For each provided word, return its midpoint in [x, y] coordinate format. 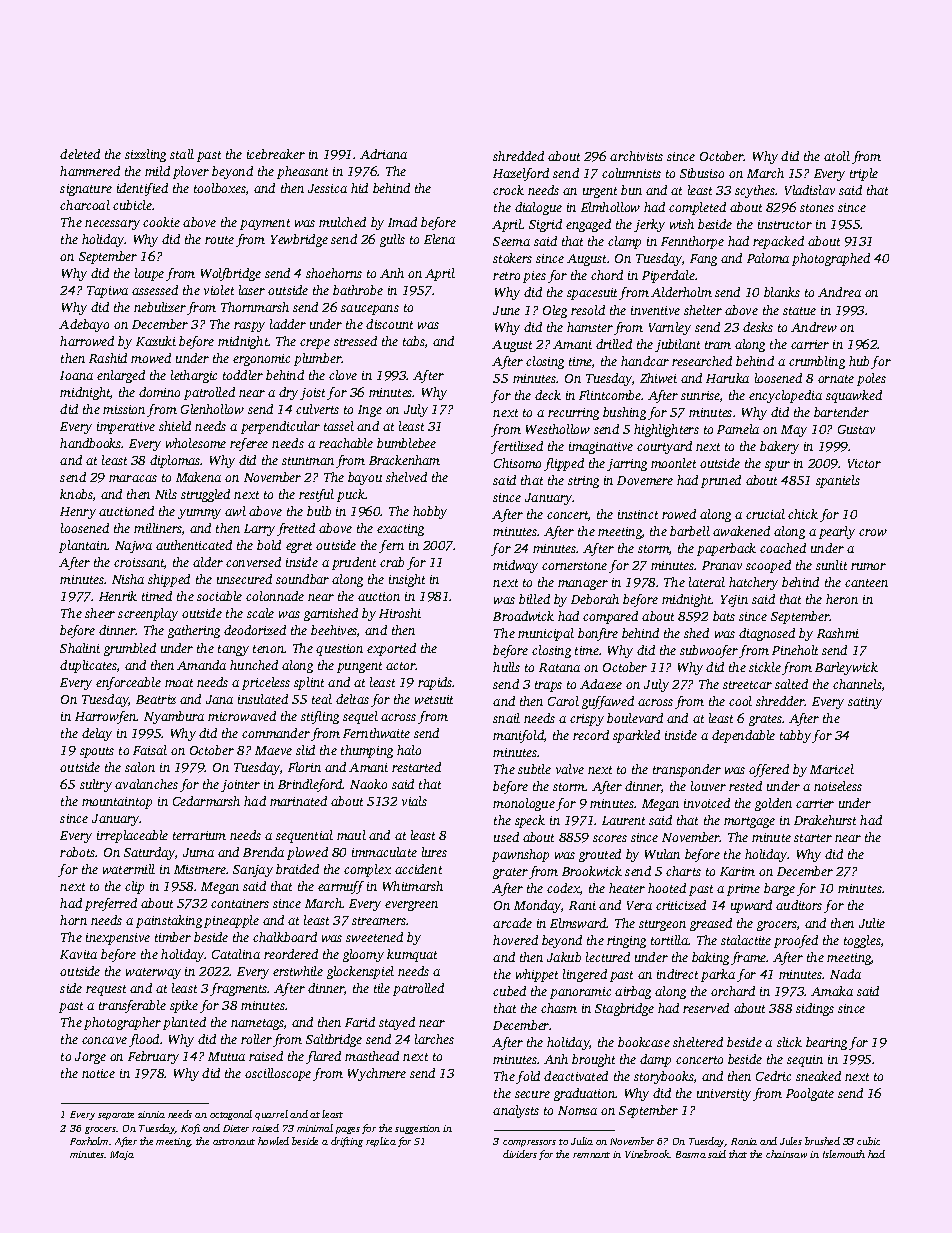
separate [116, 1116]
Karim [737, 871]
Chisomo [517, 463]
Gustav [856, 429]
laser [252, 290]
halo [409, 750]
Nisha [128, 579]
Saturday [149, 853]
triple [864, 174]
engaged [588, 225]
